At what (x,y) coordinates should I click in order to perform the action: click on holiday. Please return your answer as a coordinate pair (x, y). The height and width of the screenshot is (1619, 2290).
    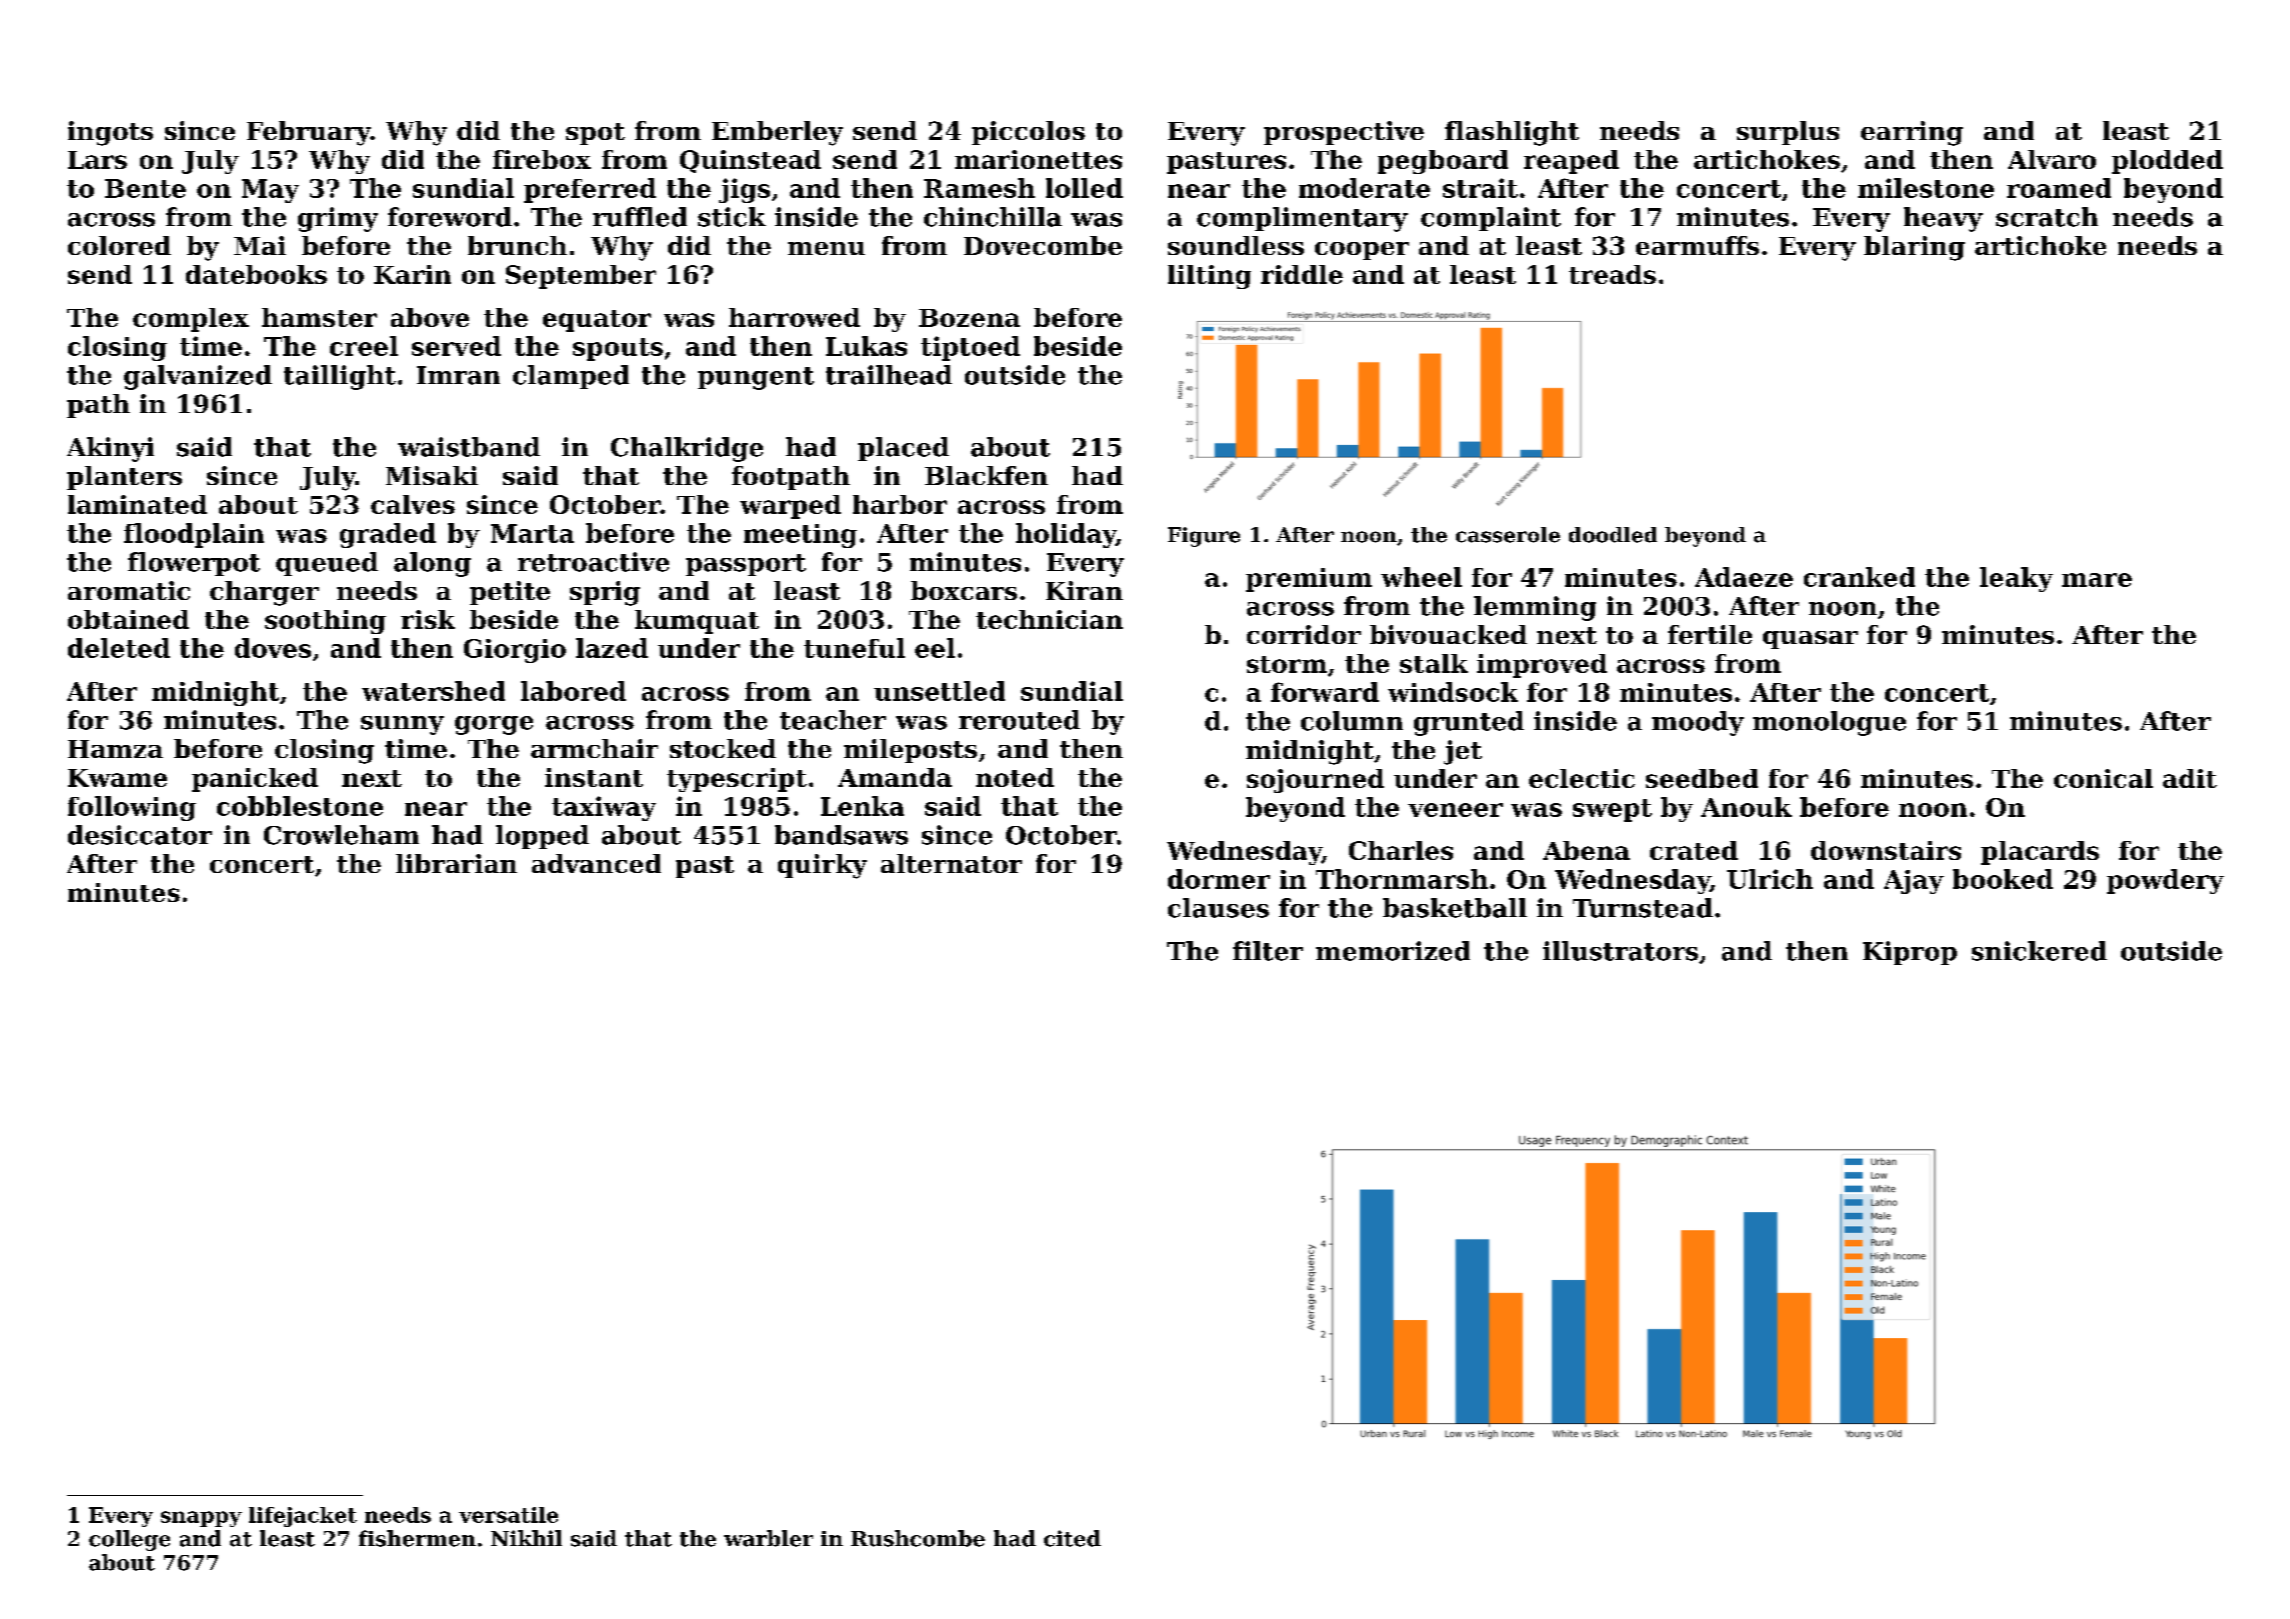
    Looking at the image, I should click on (1066, 535).
